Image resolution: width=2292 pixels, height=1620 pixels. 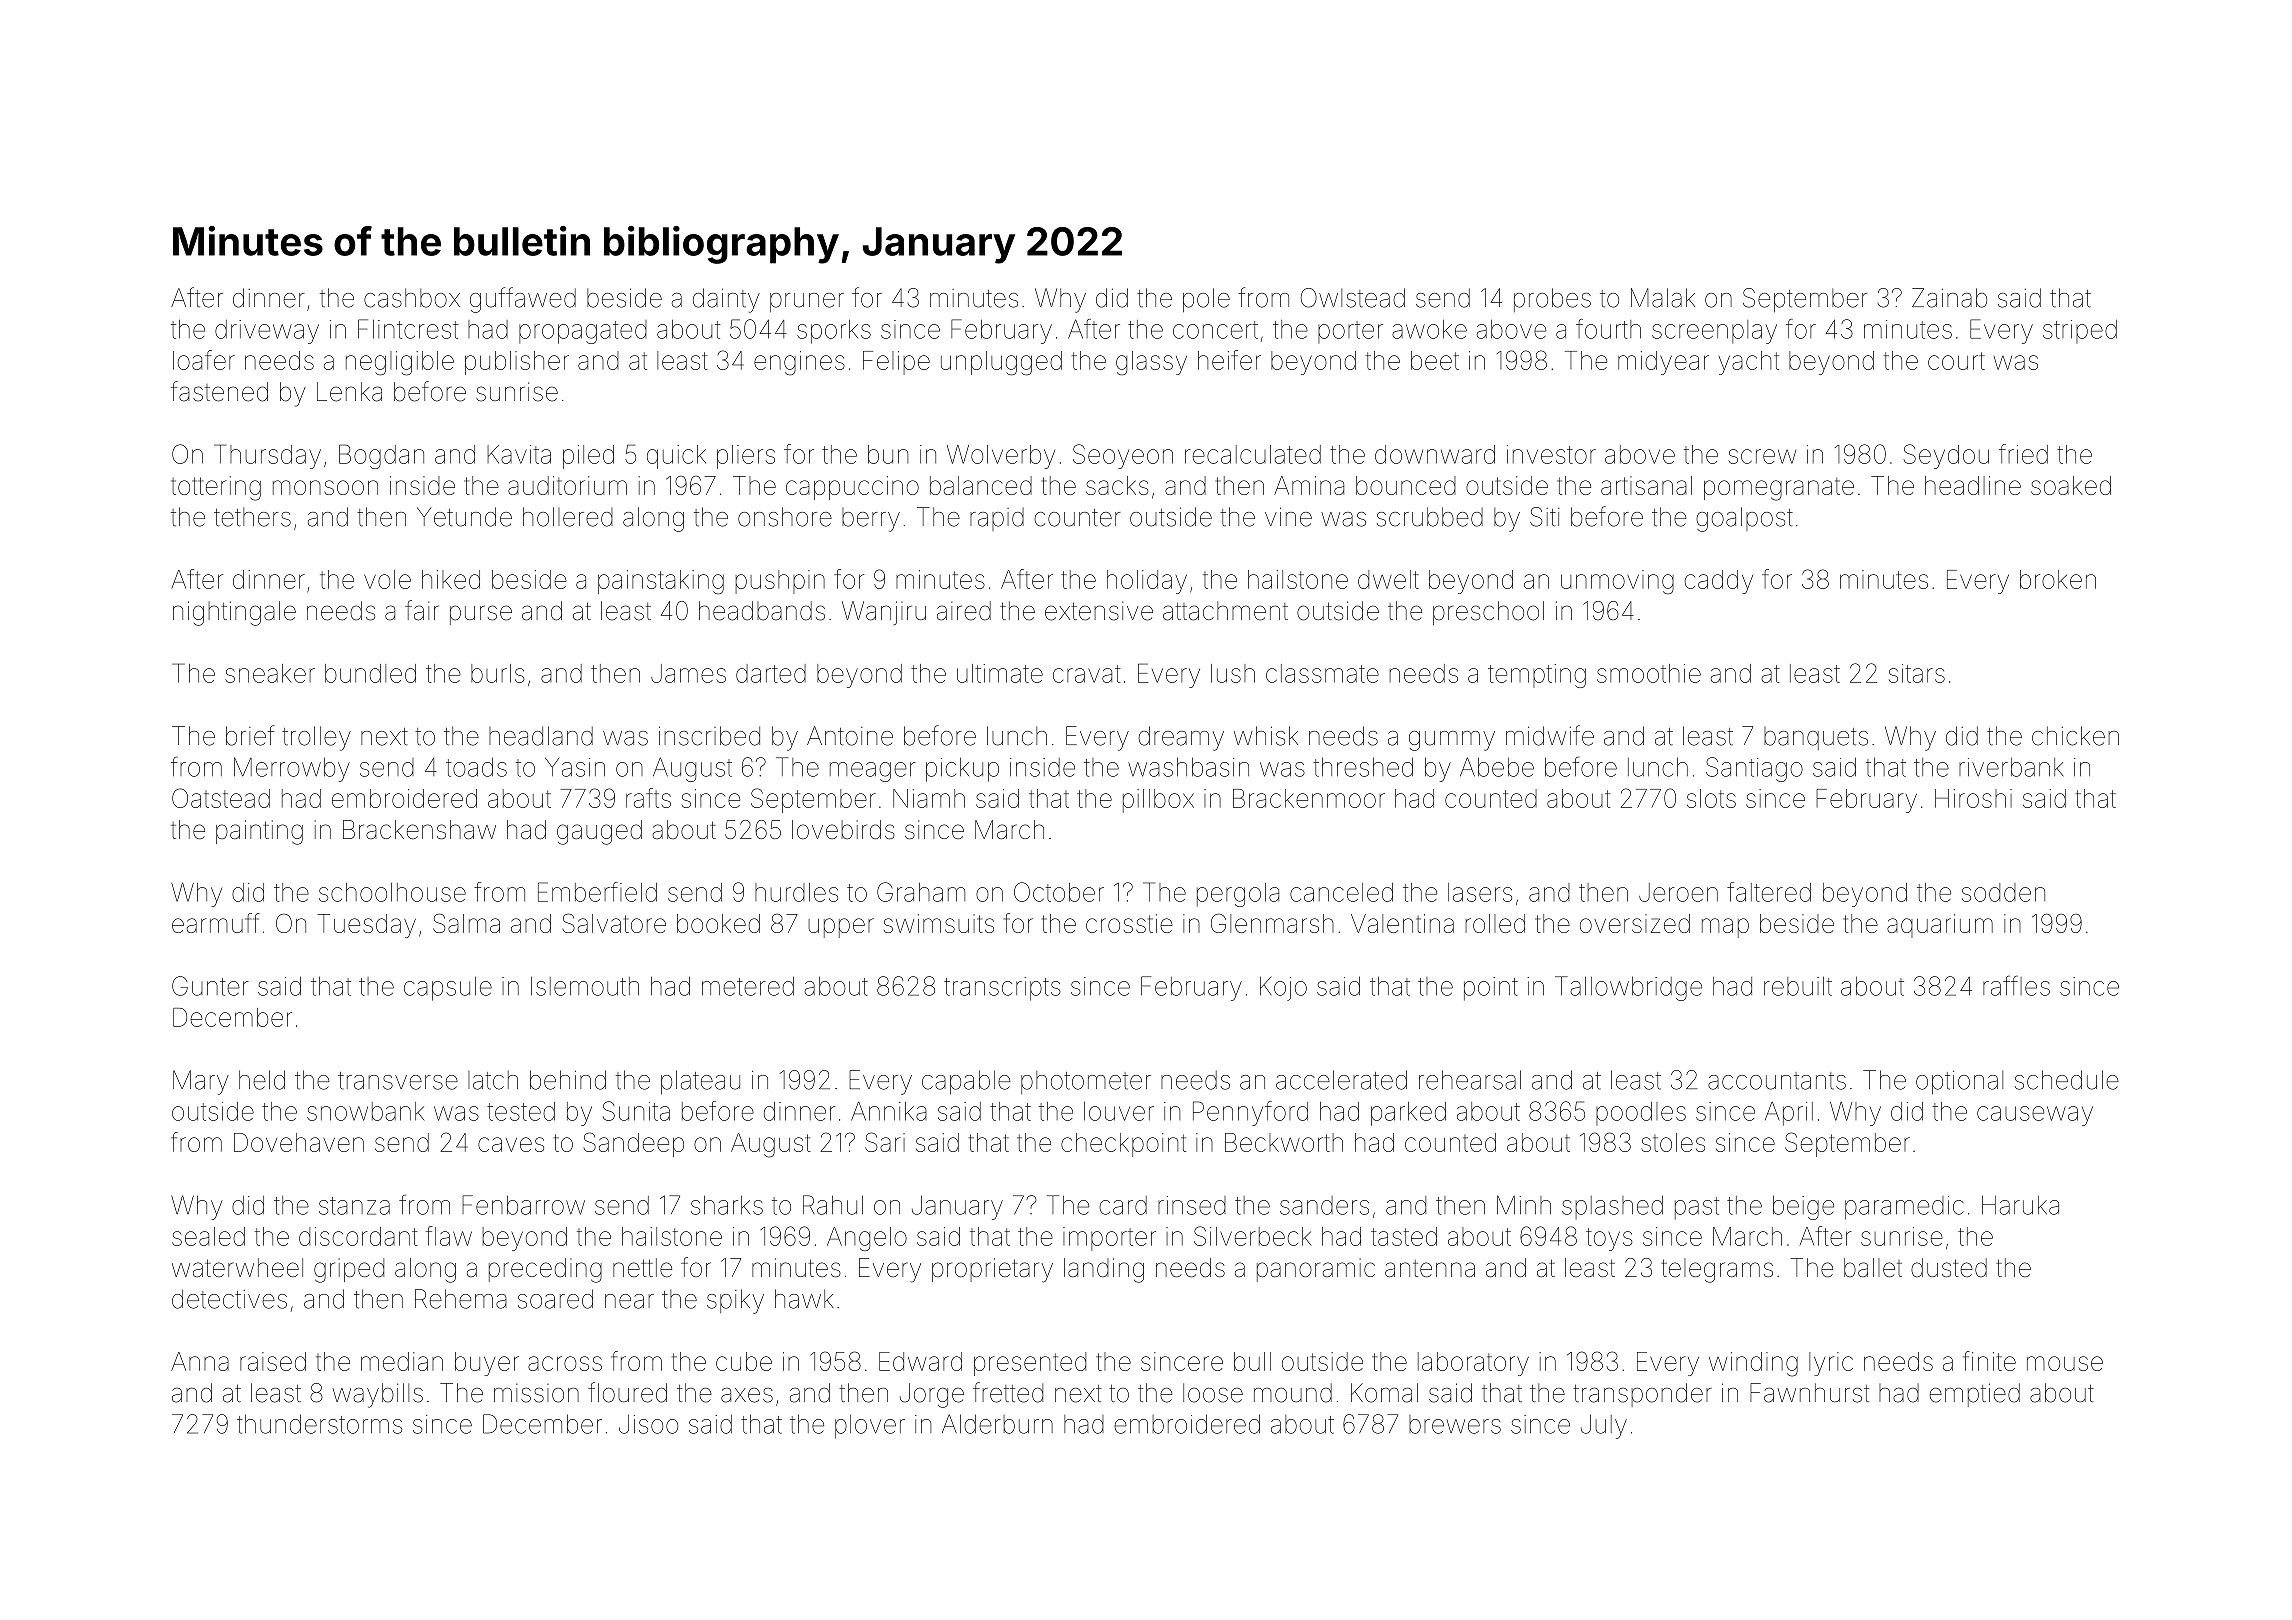 I want to click on capsule, so click(x=448, y=988).
